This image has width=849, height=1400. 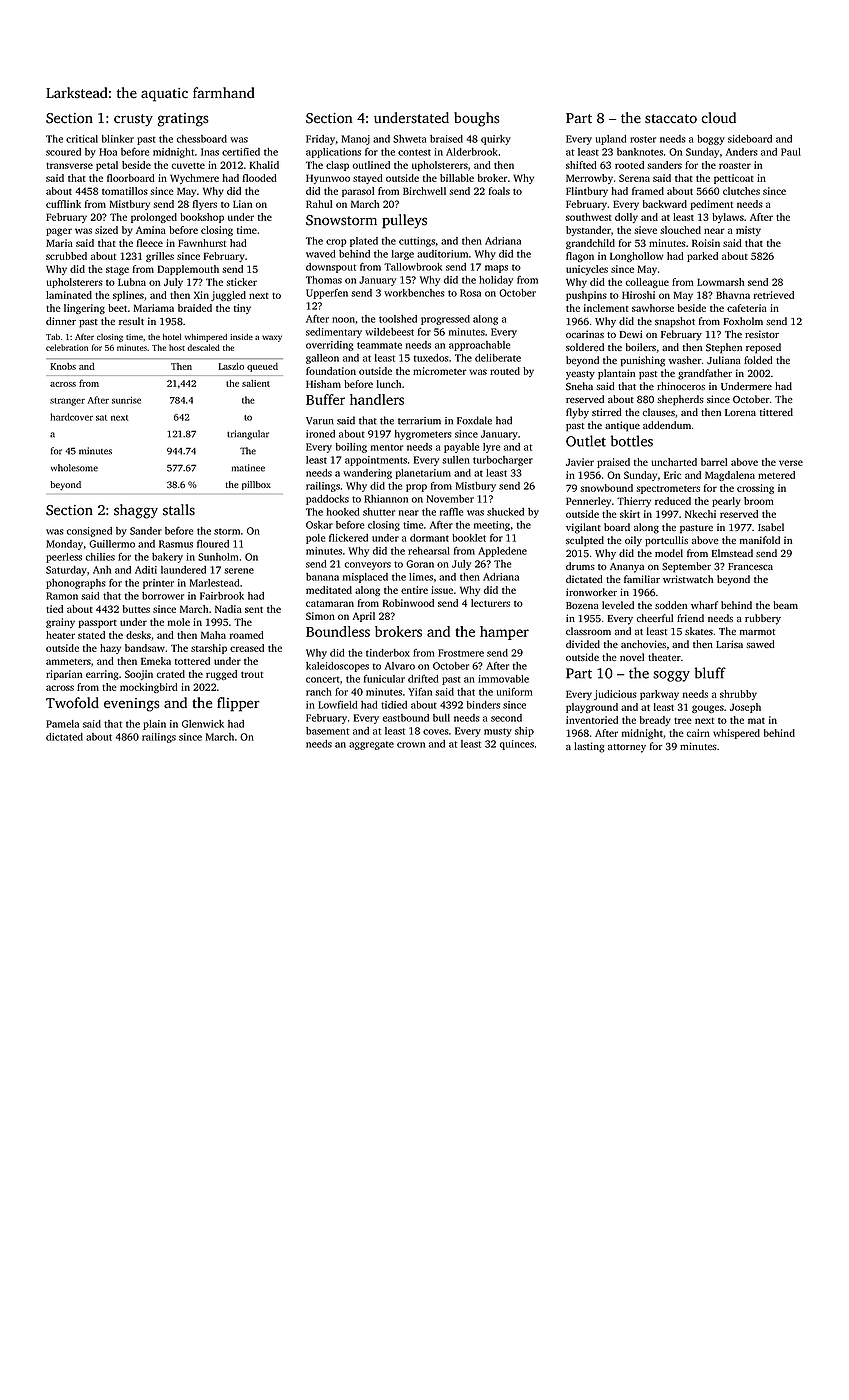 What do you see at coordinates (319, 204) in the image?
I see `Rahul` at bounding box center [319, 204].
